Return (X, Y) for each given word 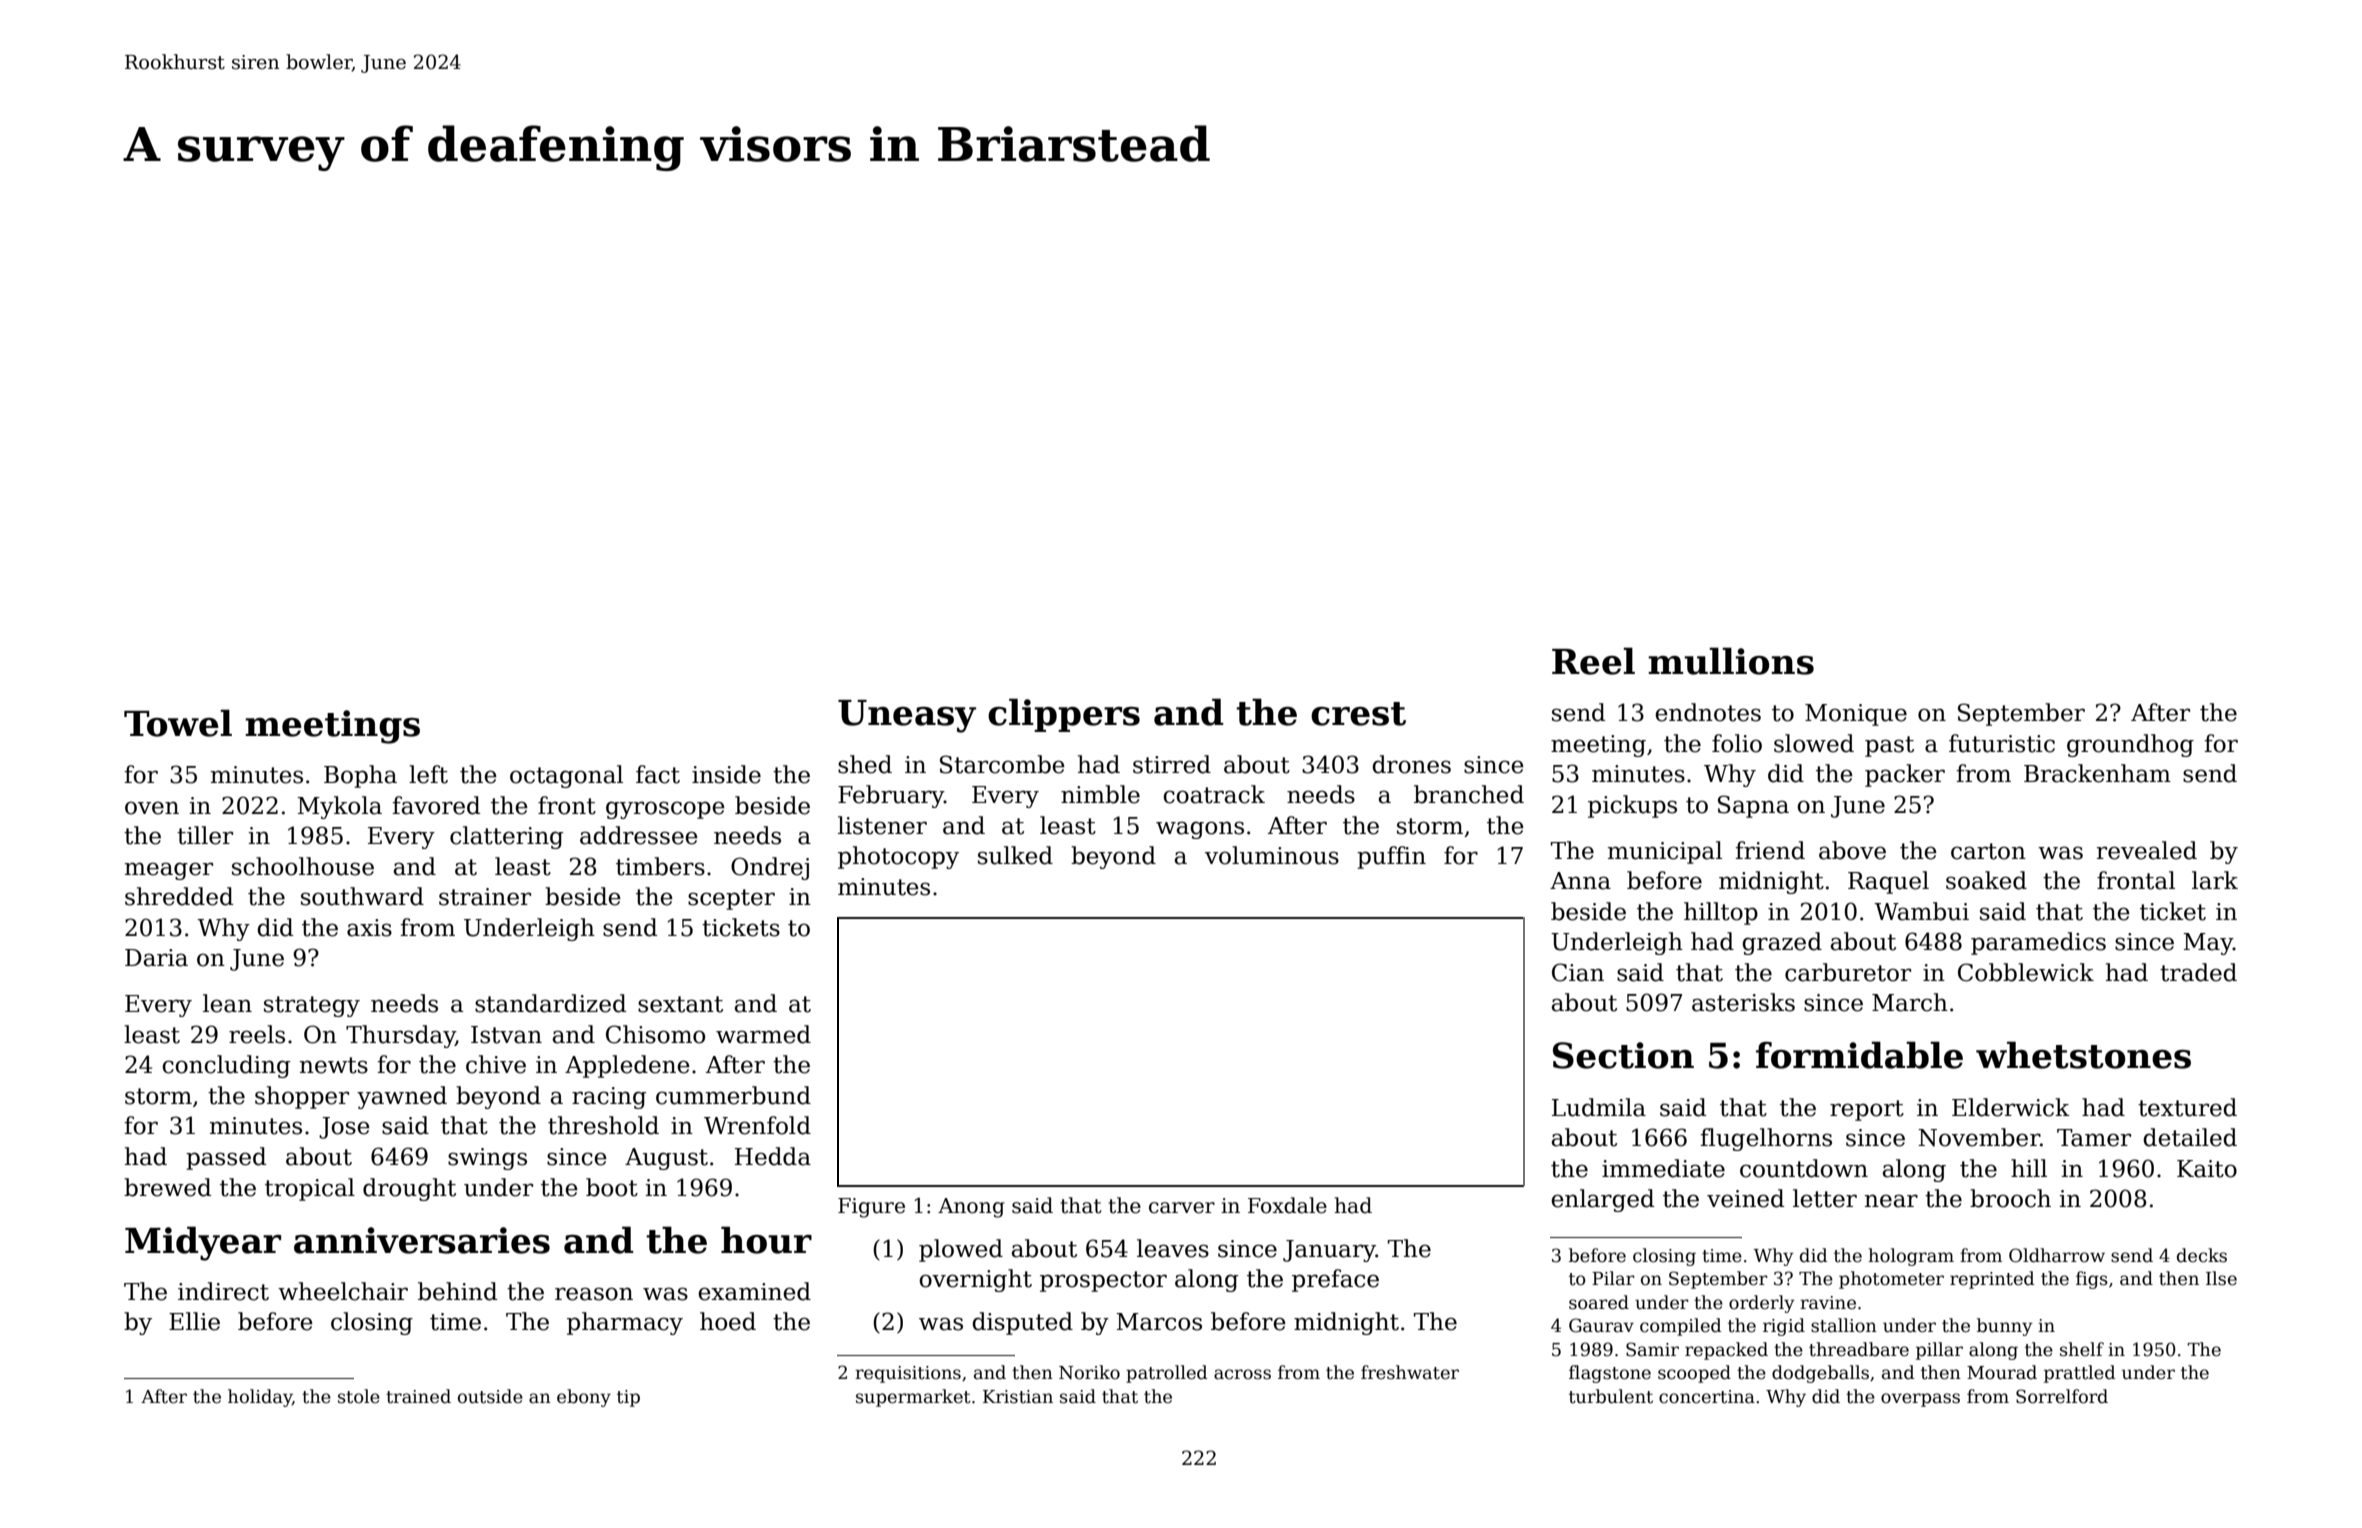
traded (2198, 972)
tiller (205, 835)
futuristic (2002, 743)
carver (1182, 1208)
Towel (178, 723)
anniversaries (422, 1240)
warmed (763, 1034)
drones (1411, 764)
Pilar (1613, 1278)
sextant (680, 1004)
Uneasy (907, 716)
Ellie (194, 1321)
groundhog (2130, 745)
